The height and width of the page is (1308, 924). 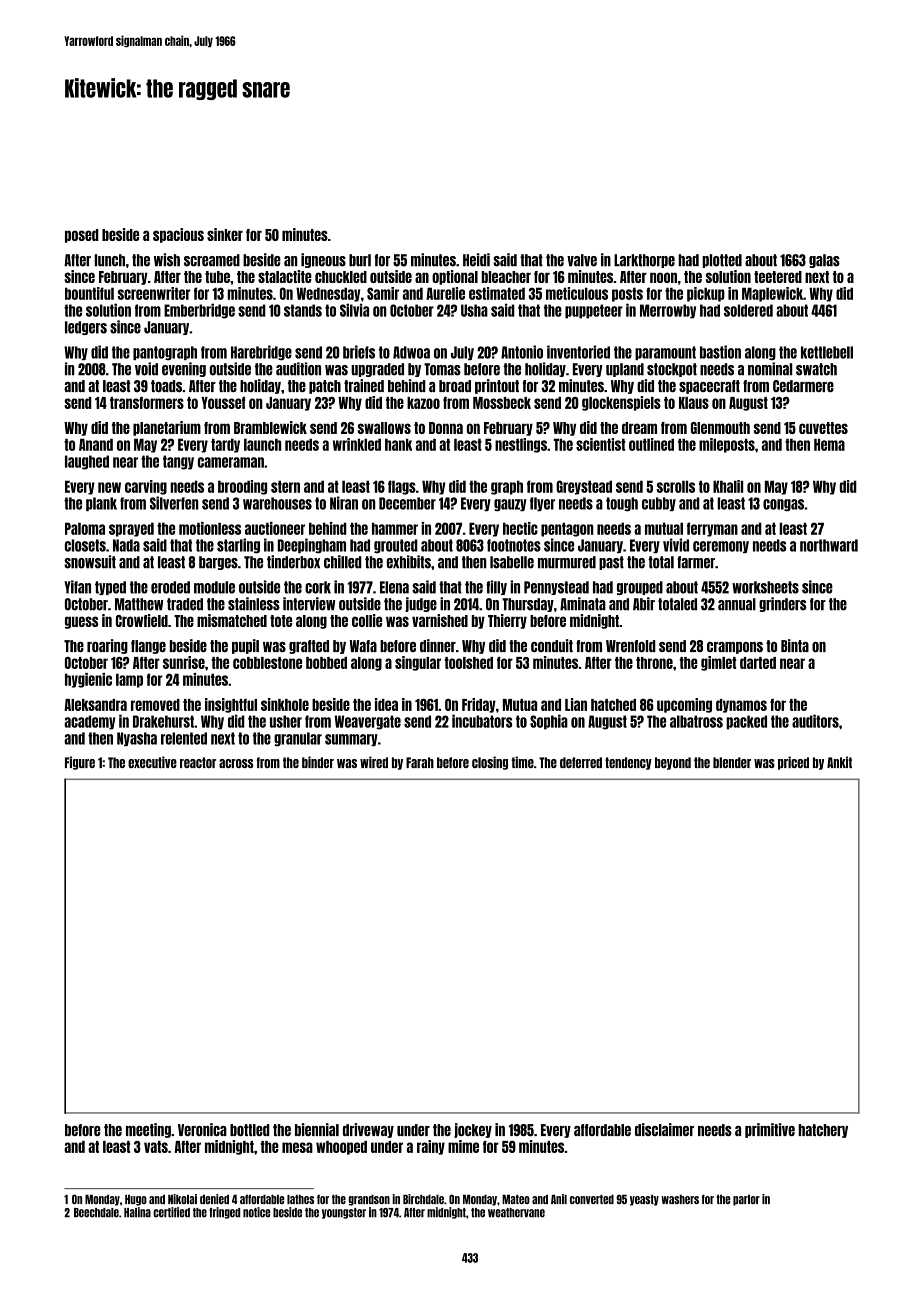 What do you see at coordinates (96, 1213) in the page?
I see `Beechdale` at bounding box center [96, 1213].
